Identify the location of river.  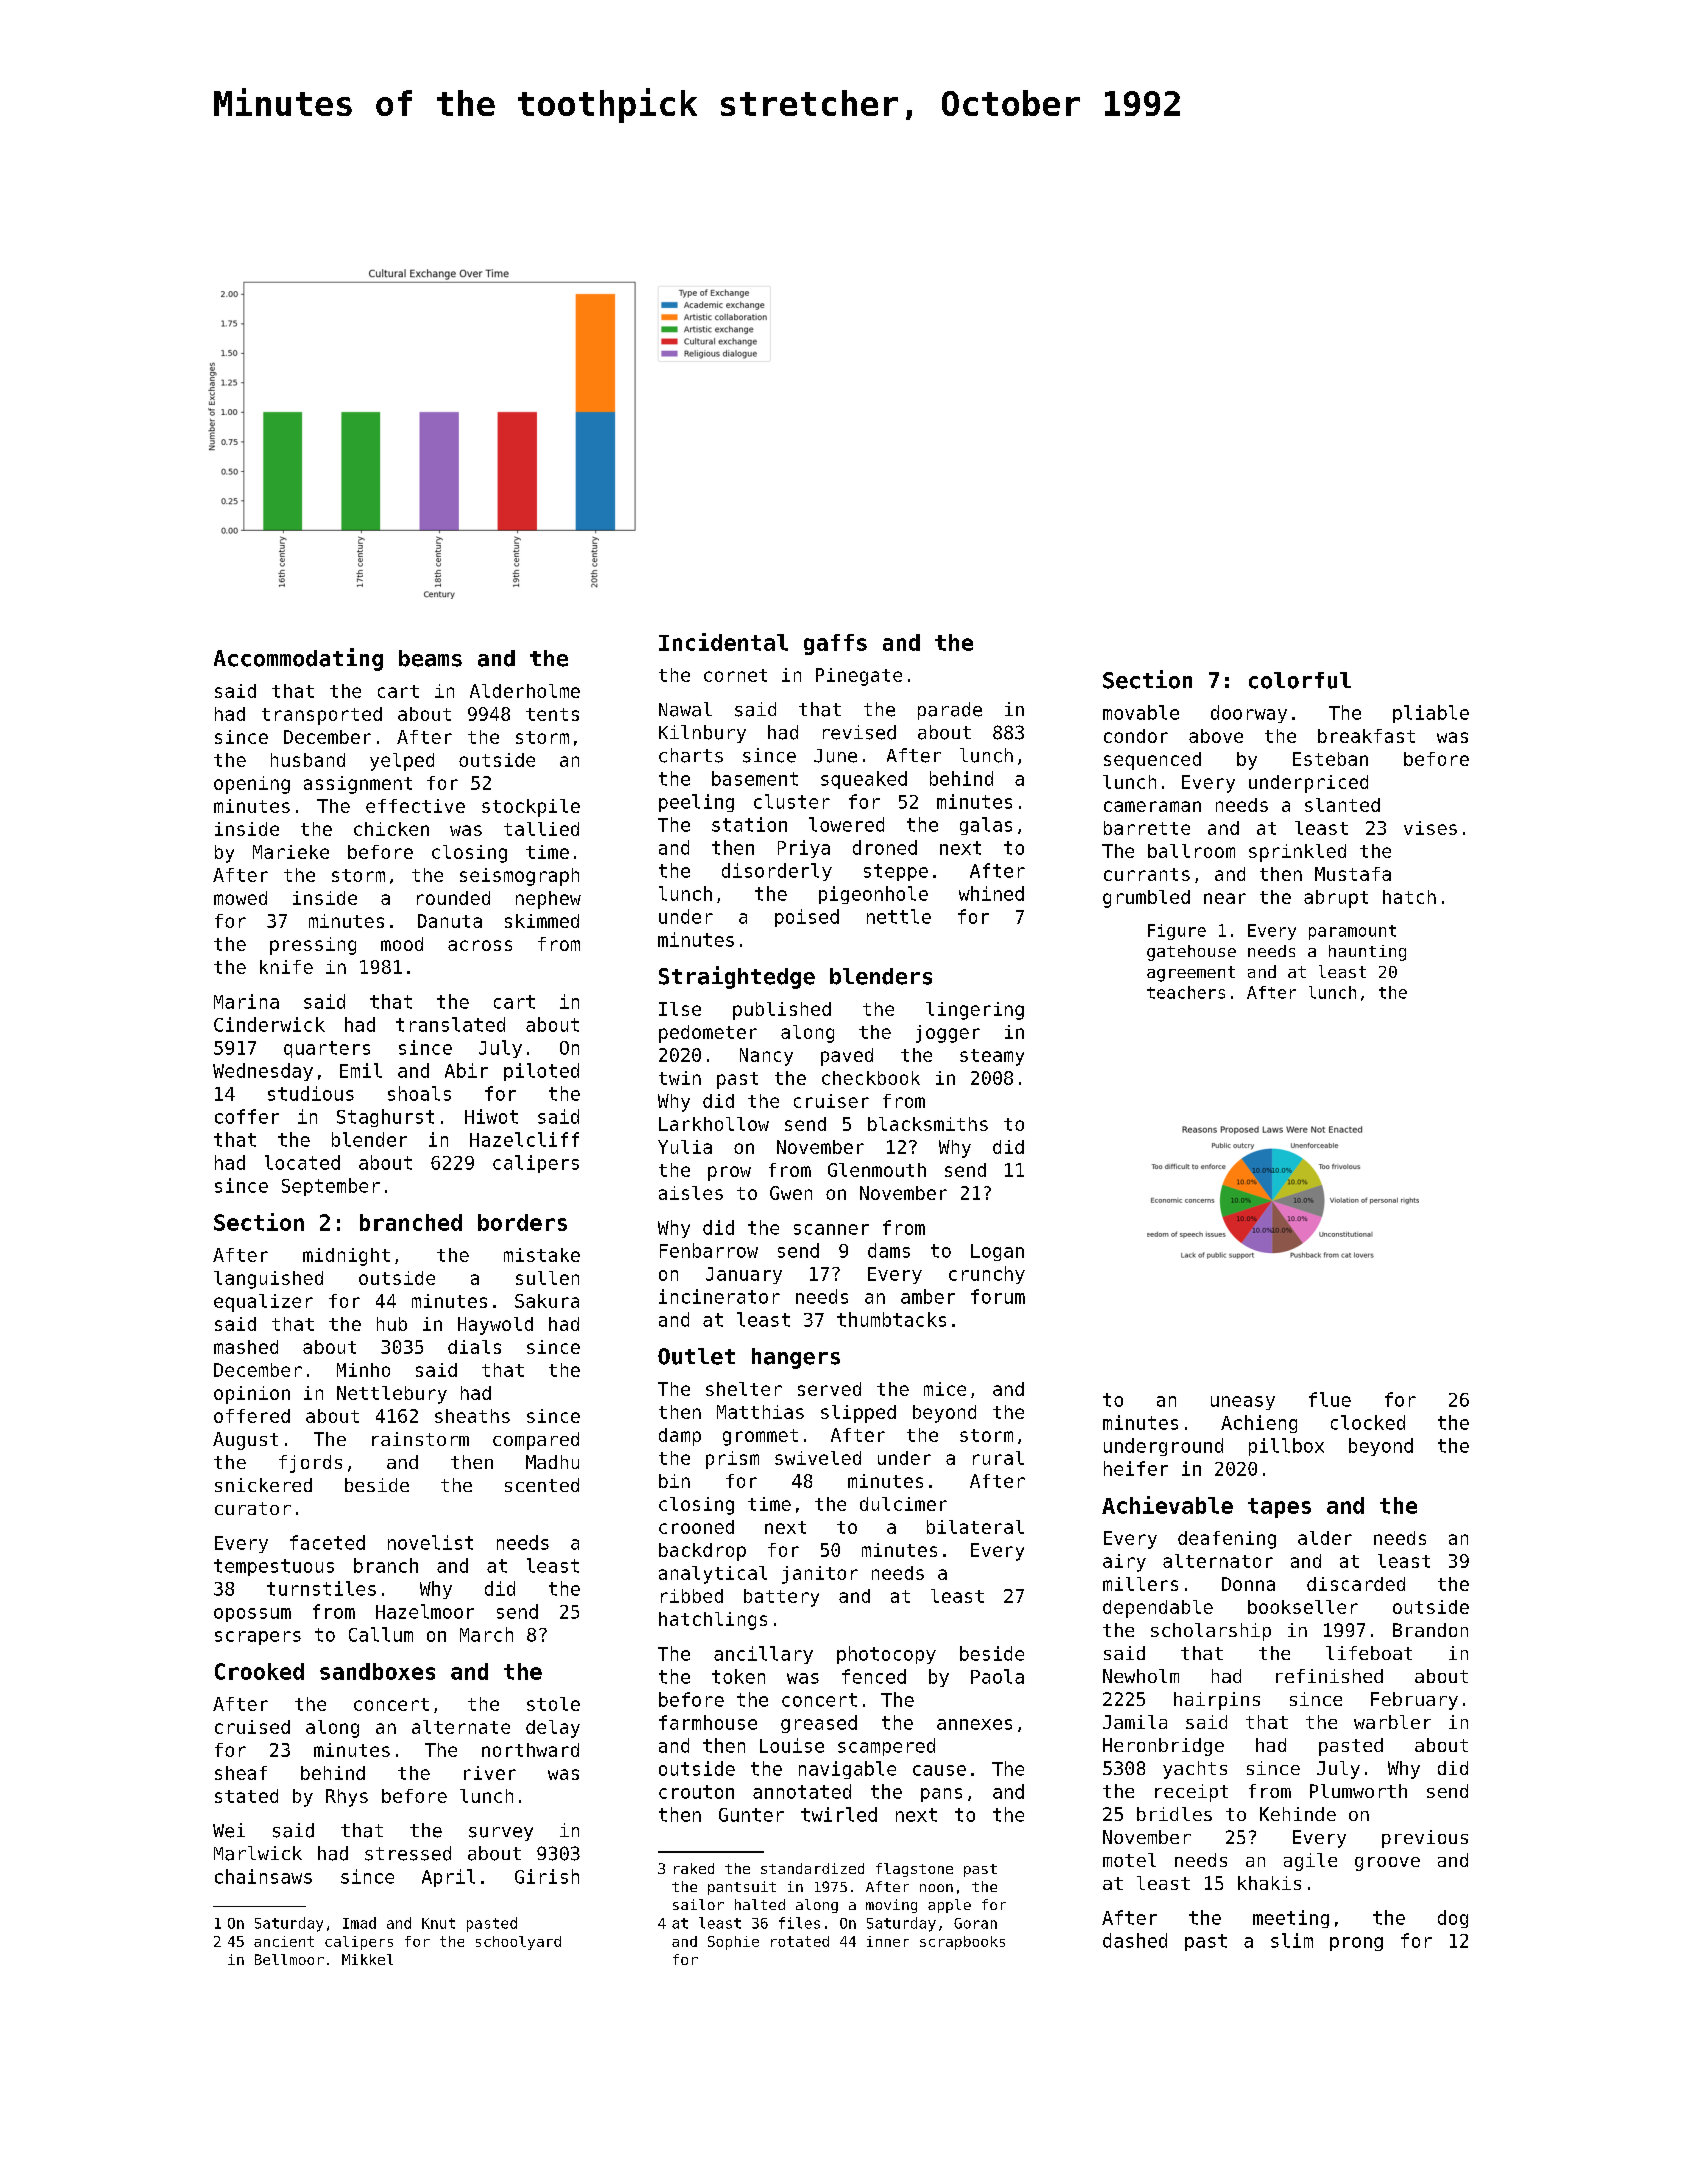
(490, 1773).
